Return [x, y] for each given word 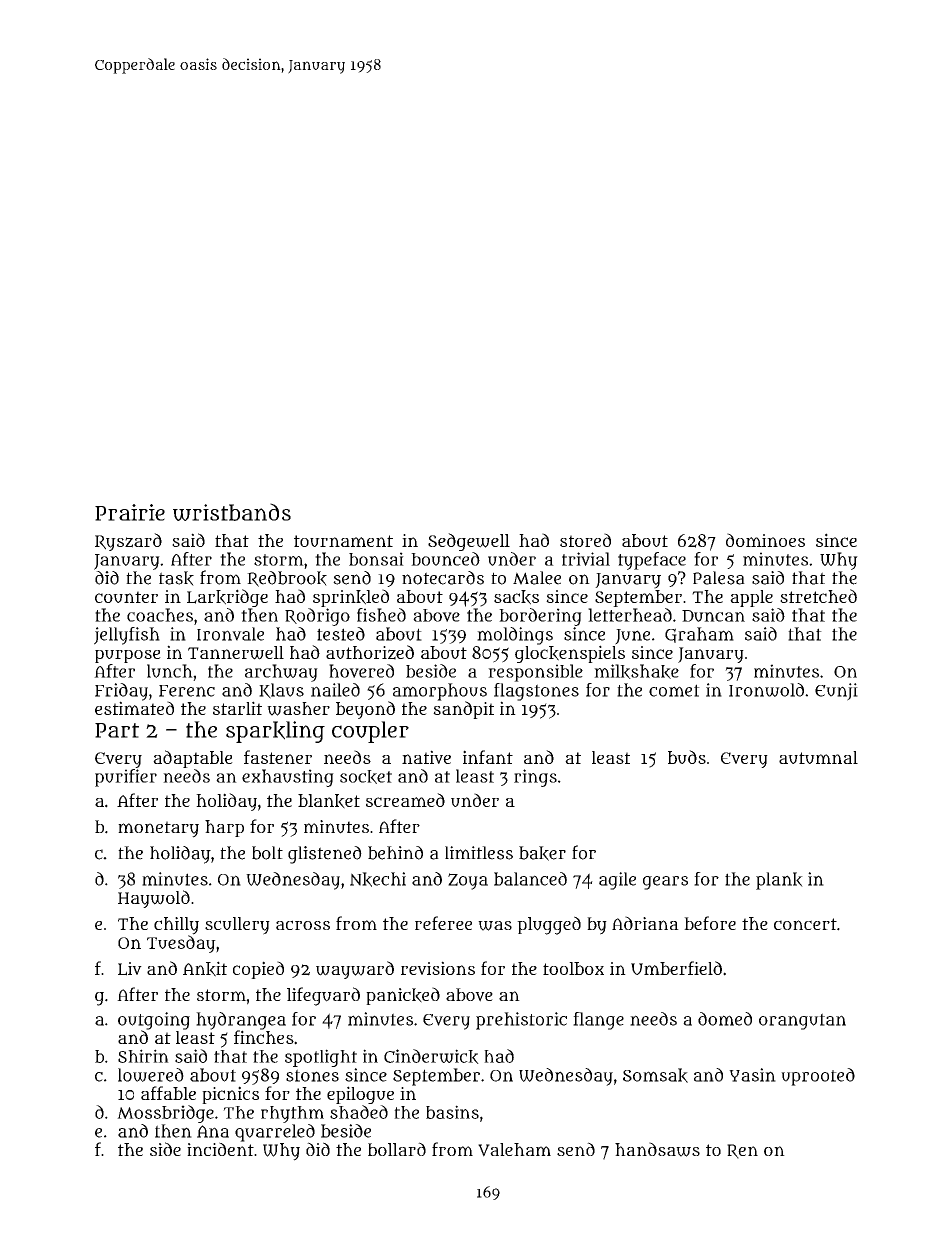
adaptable [193, 759]
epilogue [360, 1095]
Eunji [836, 692]
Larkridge [227, 598]
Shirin [143, 1056]
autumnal [818, 757]
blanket [329, 801]
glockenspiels [570, 654]
